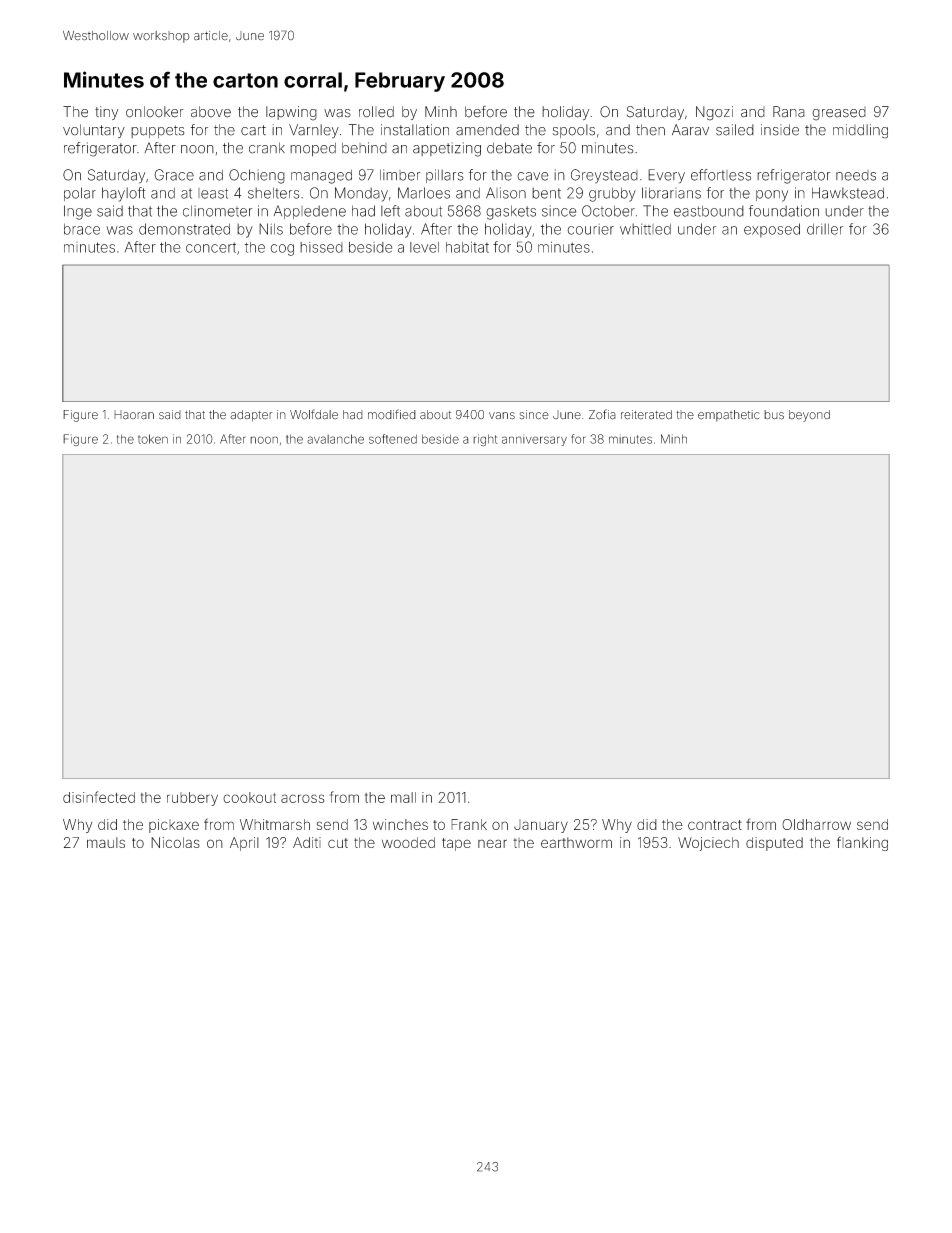 The height and width of the screenshot is (1233, 952). What do you see at coordinates (174, 175) in the screenshot?
I see `Grace` at bounding box center [174, 175].
